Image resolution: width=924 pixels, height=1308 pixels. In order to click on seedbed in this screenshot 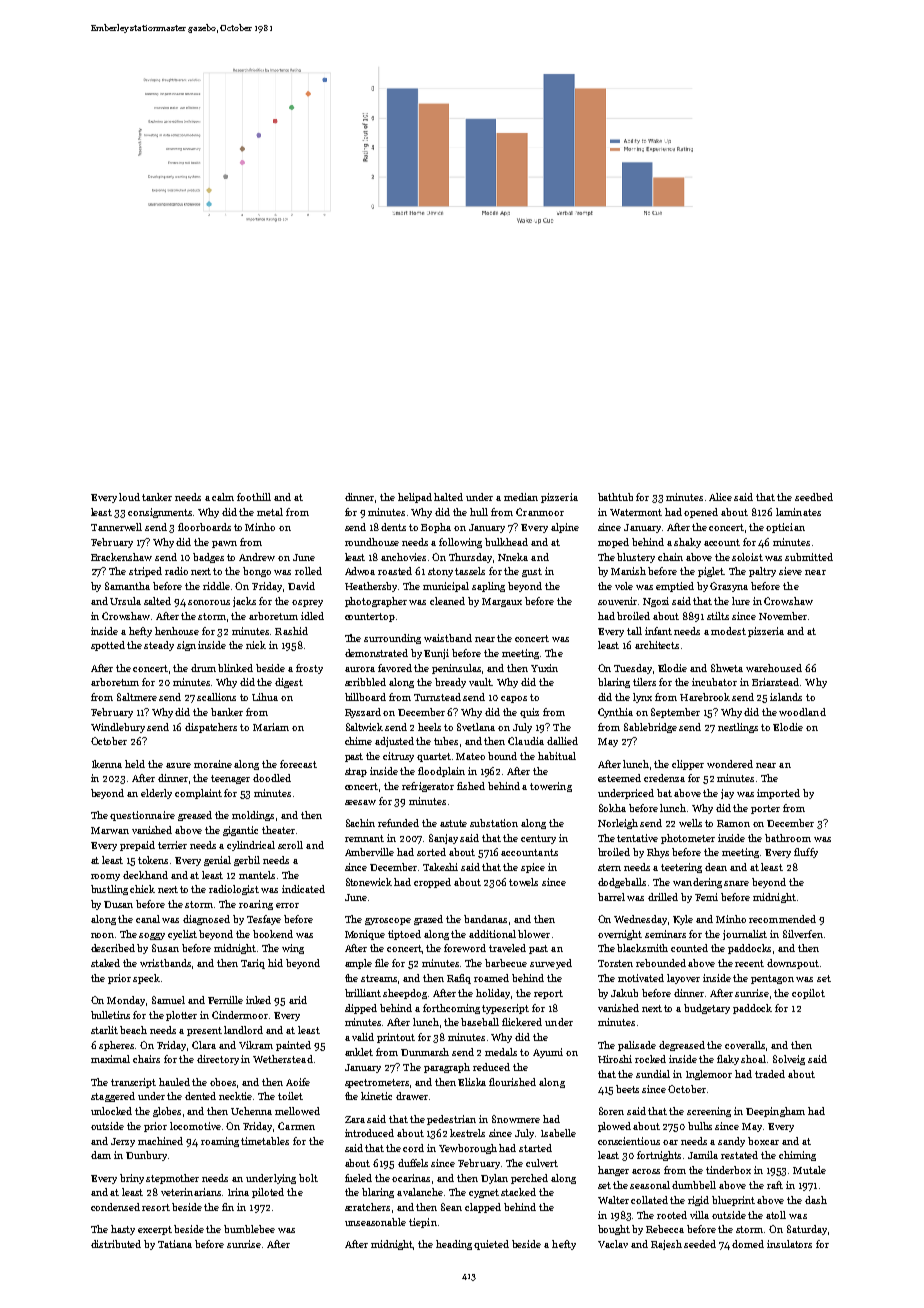, I will do `click(814, 497)`.
